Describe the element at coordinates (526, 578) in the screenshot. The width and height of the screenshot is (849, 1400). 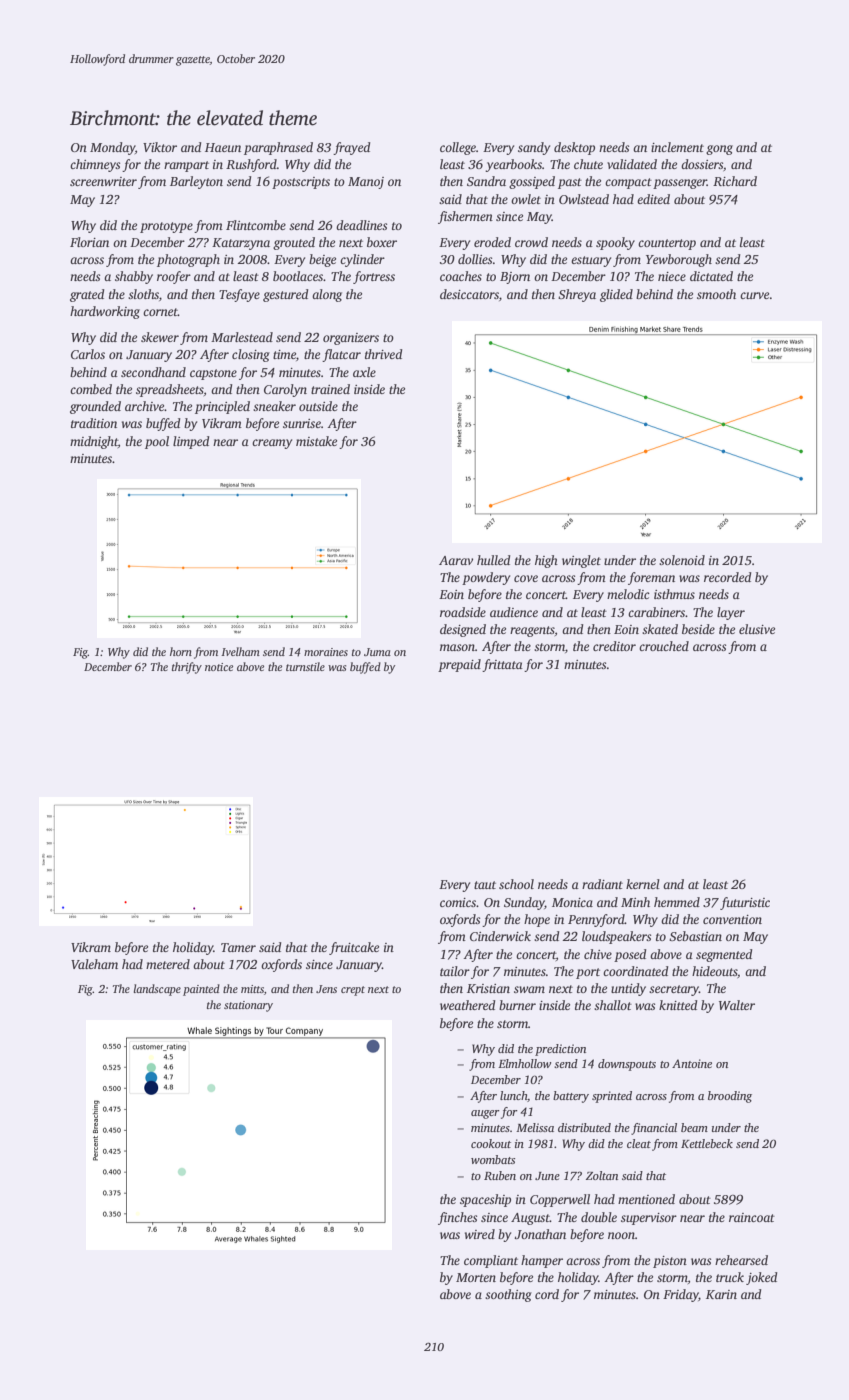
I see `cove` at that location.
